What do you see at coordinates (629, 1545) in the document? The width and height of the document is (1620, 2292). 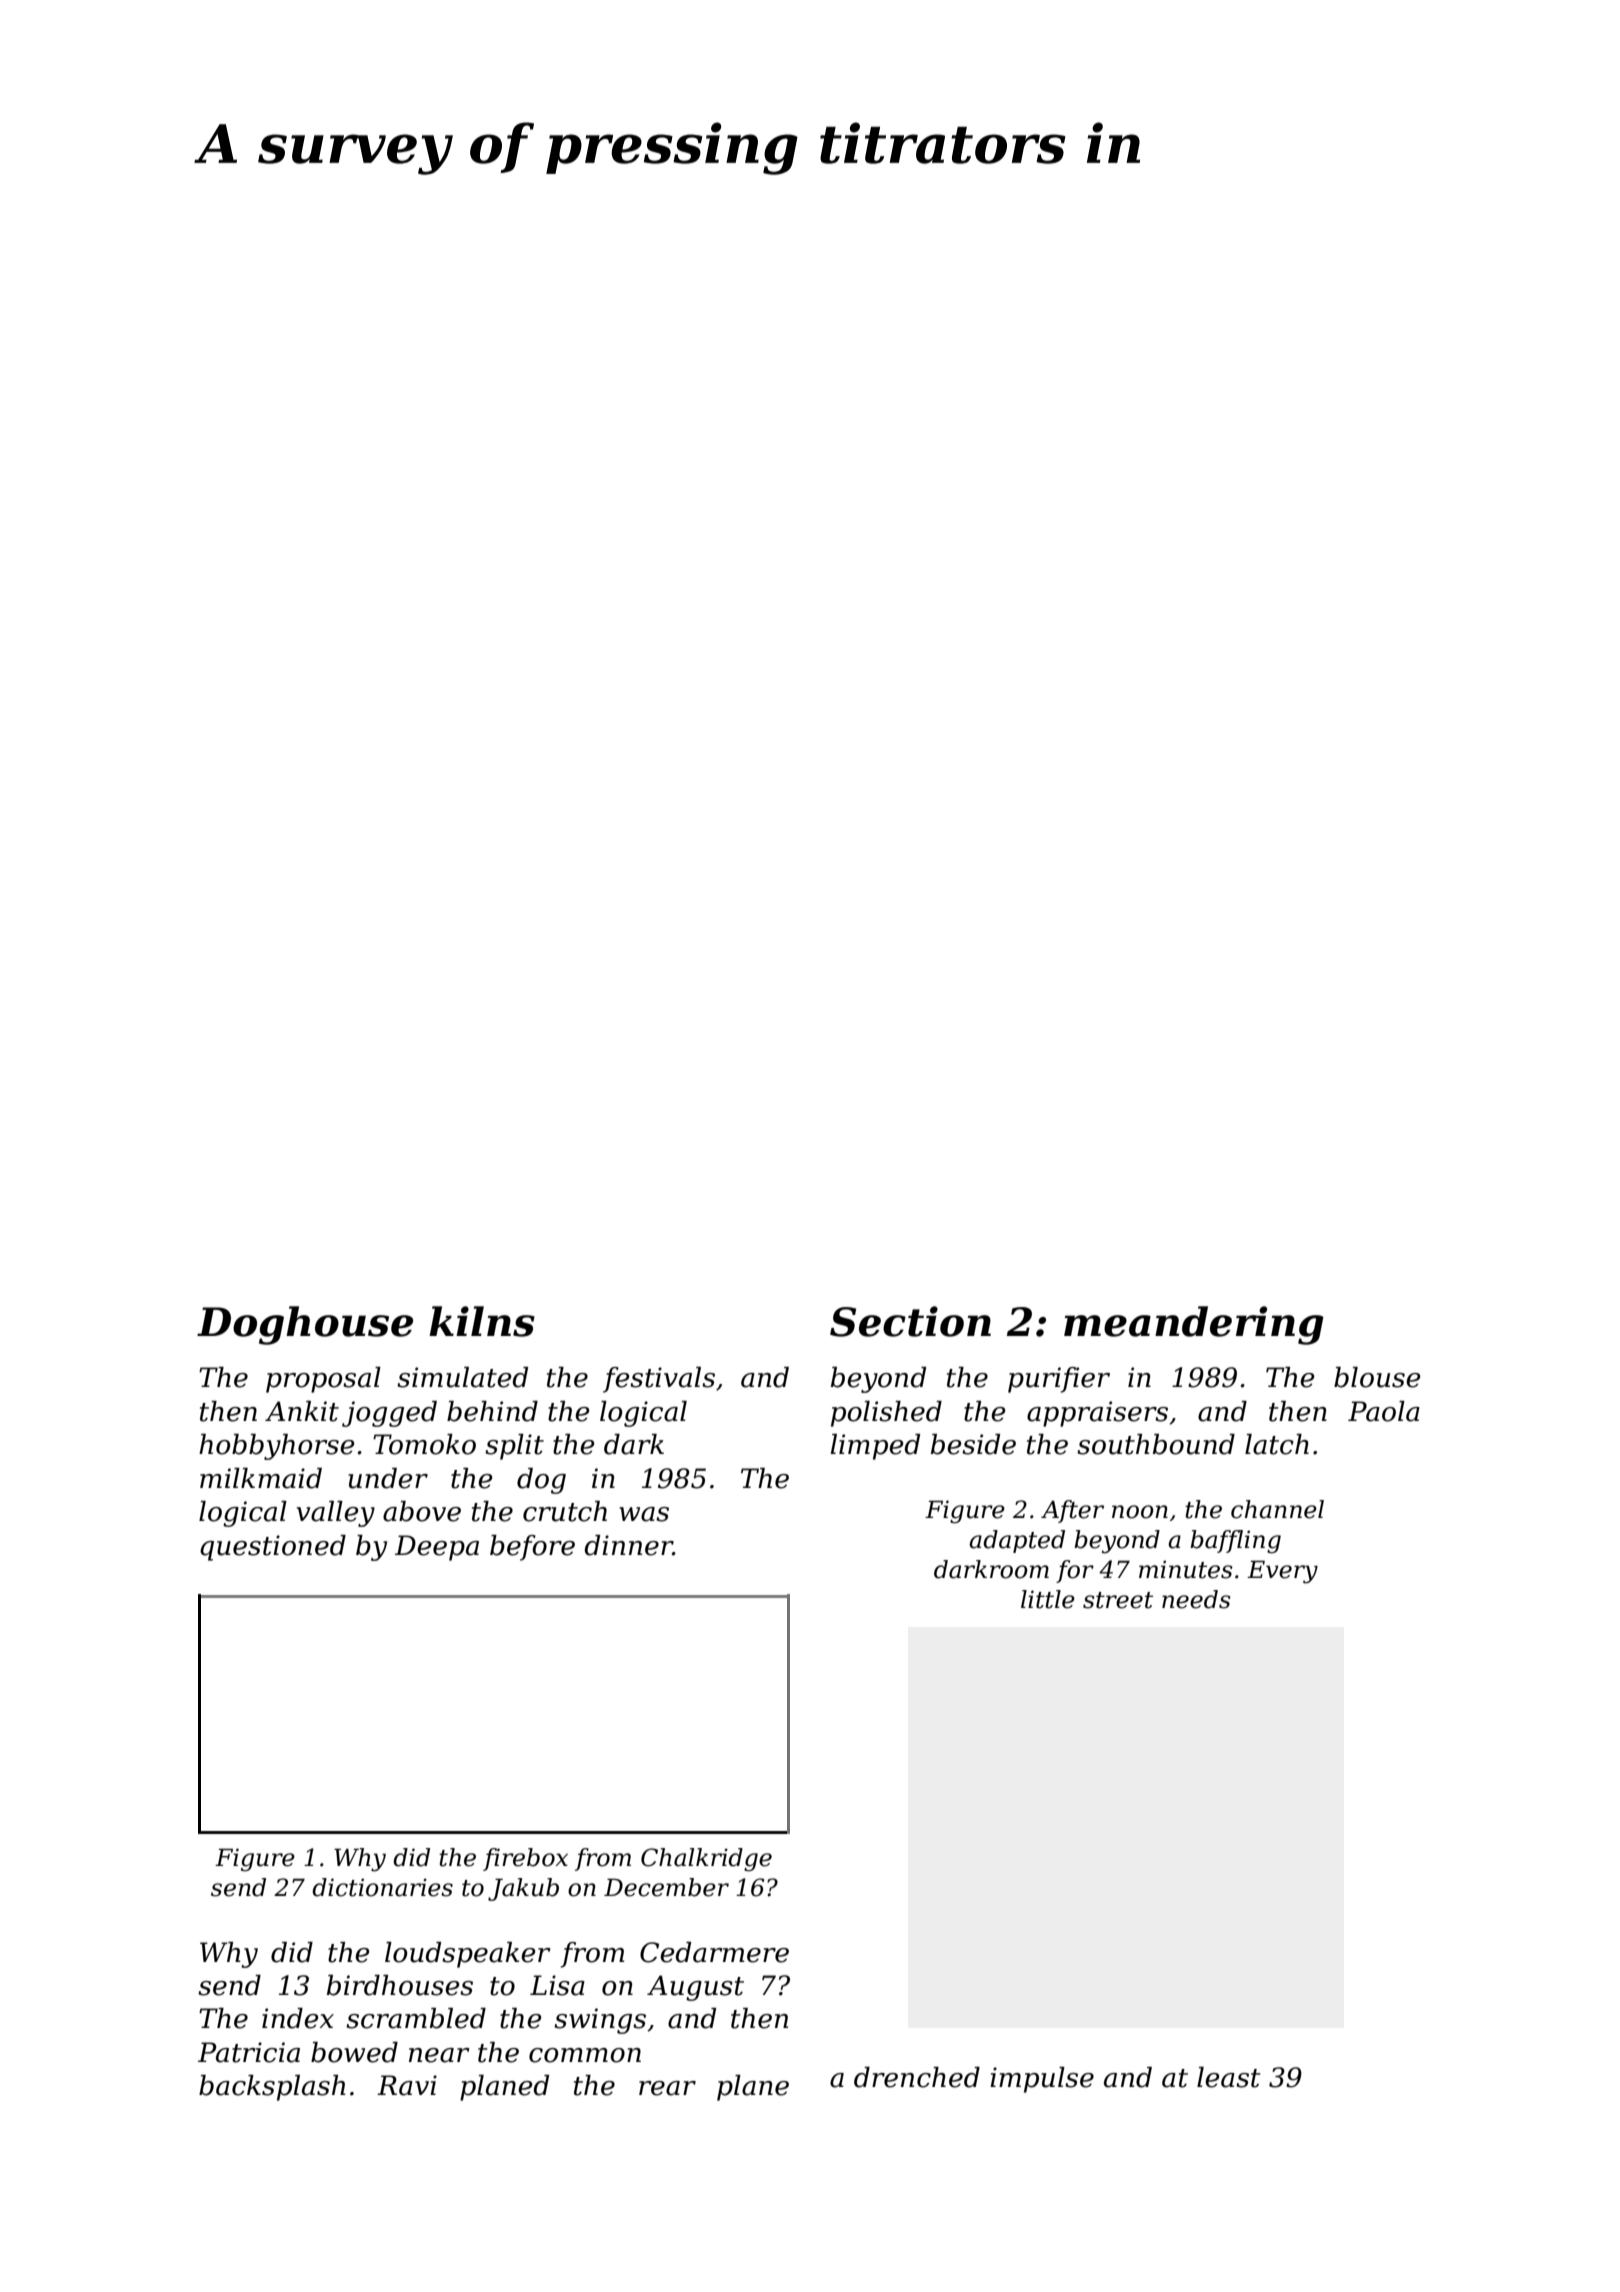 I see `dinner` at bounding box center [629, 1545].
